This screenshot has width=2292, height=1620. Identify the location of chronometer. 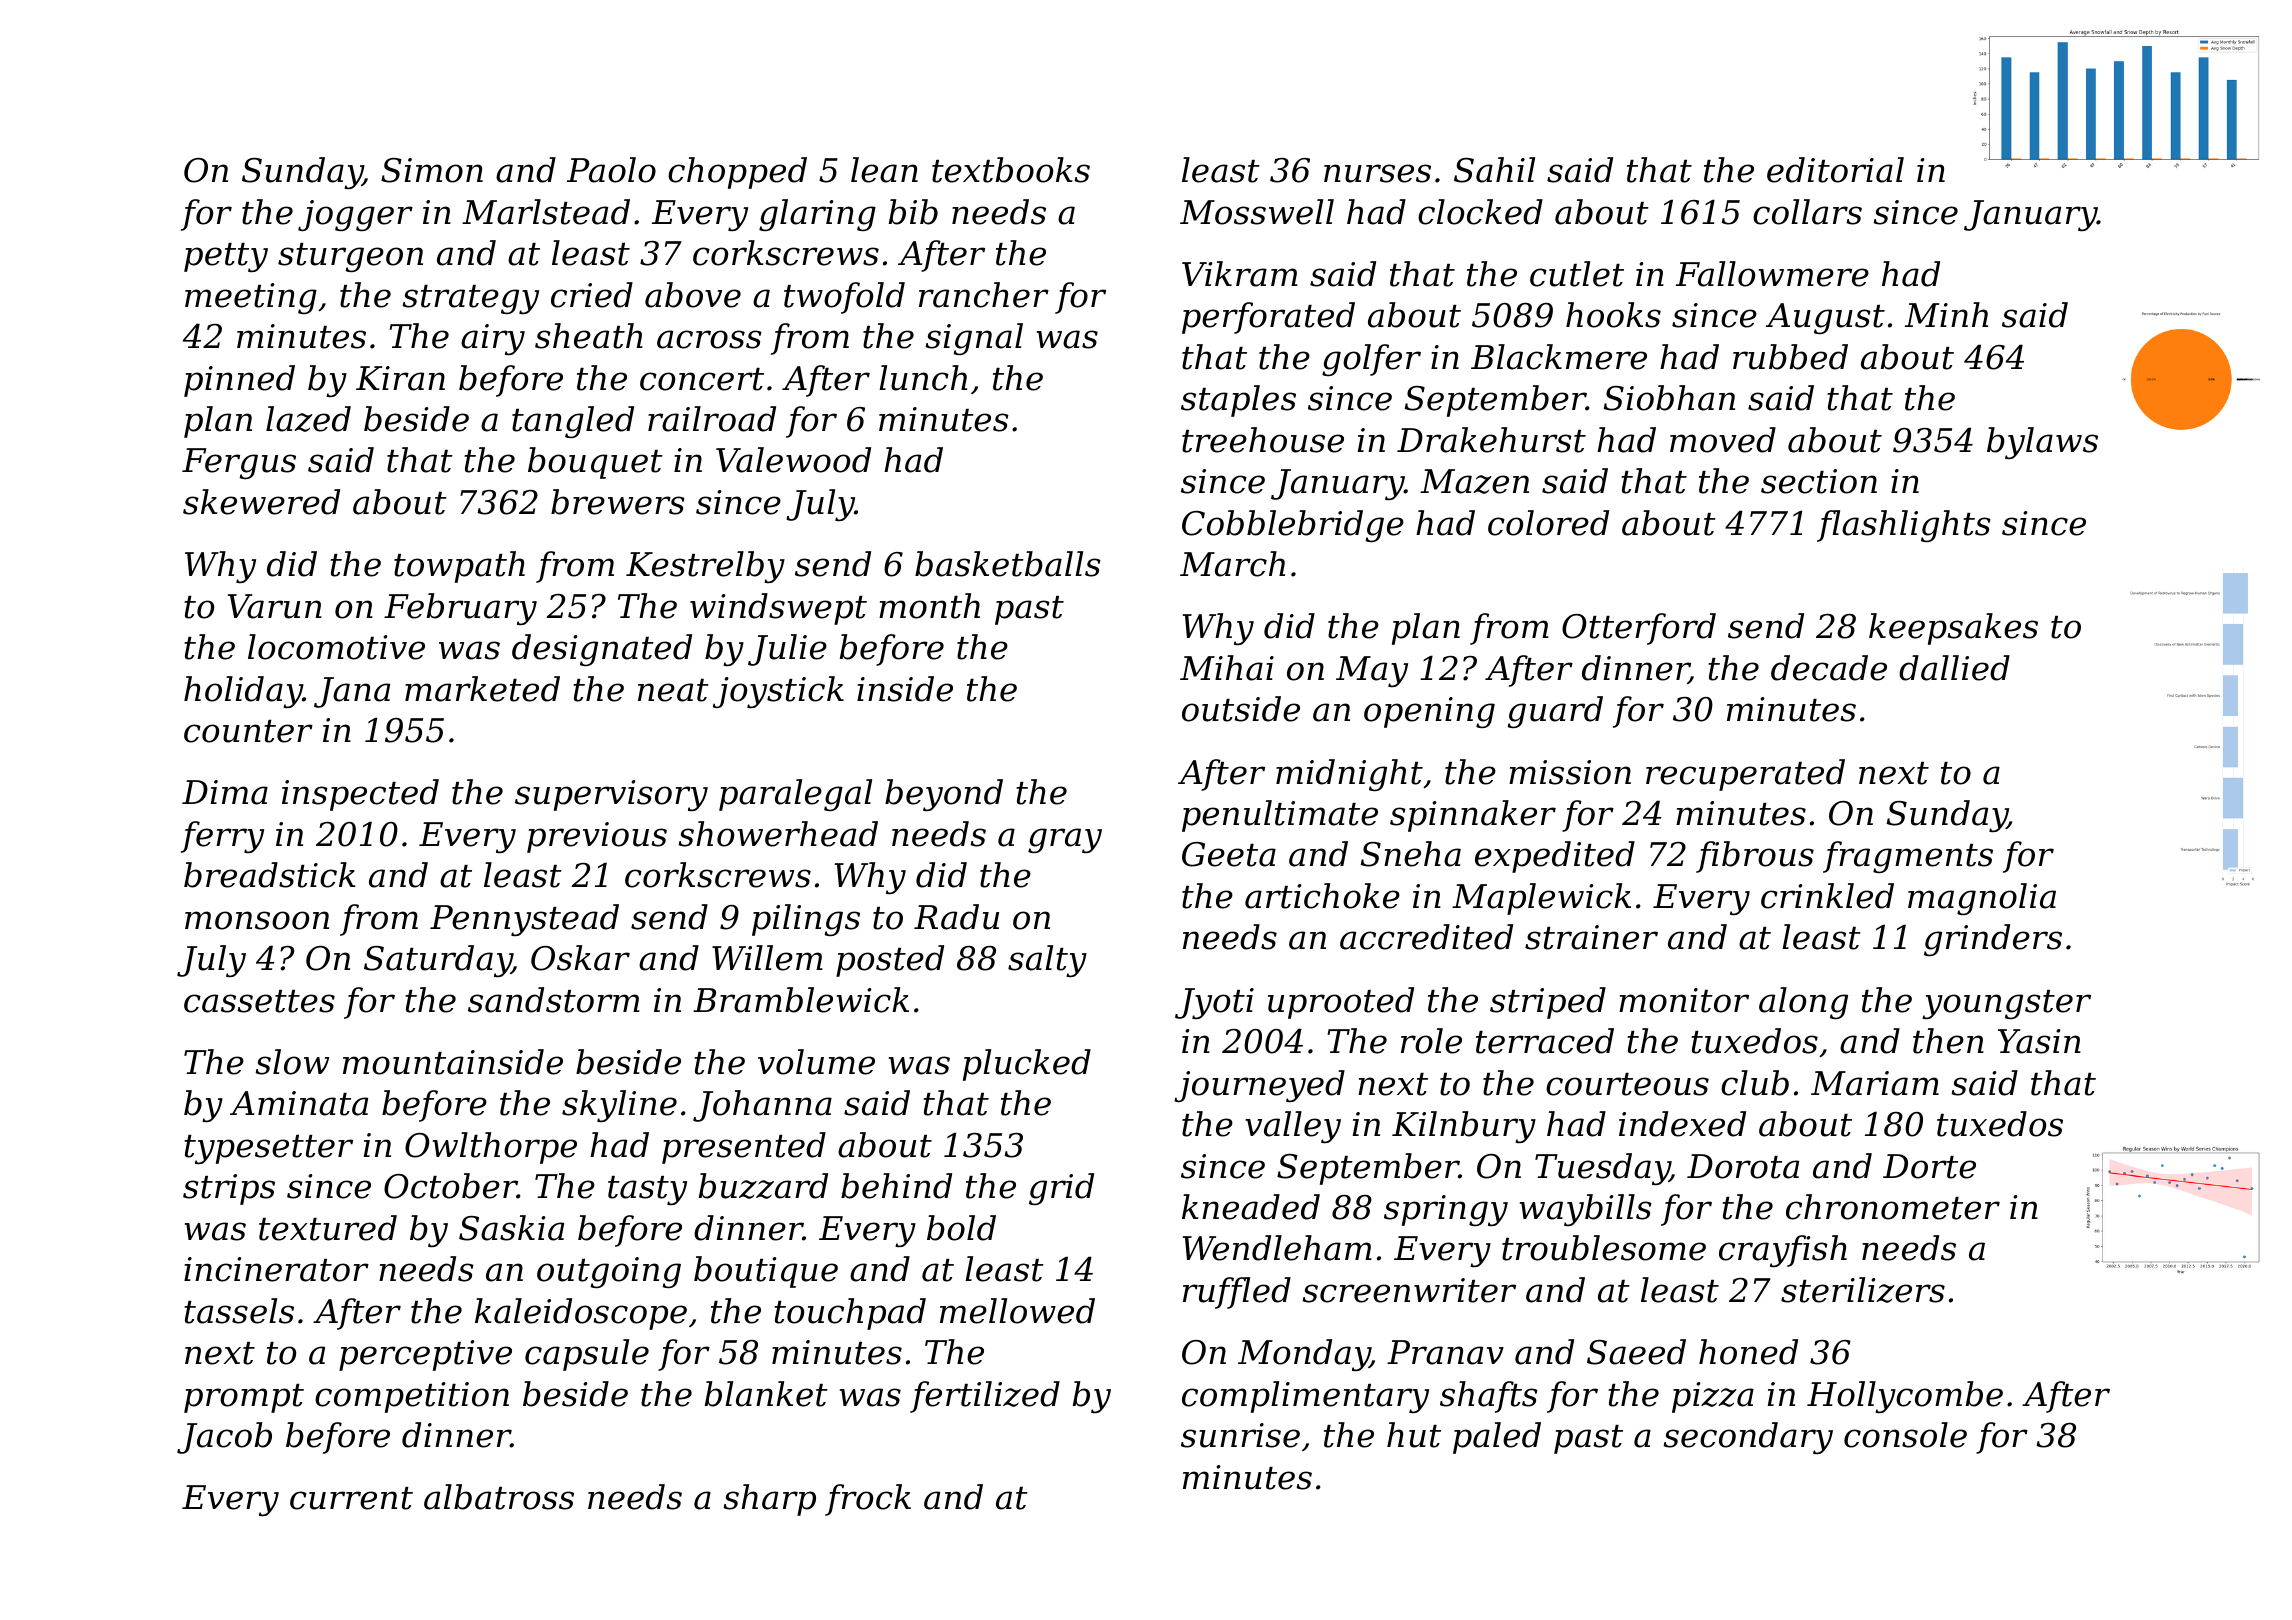
(1893, 1207).
